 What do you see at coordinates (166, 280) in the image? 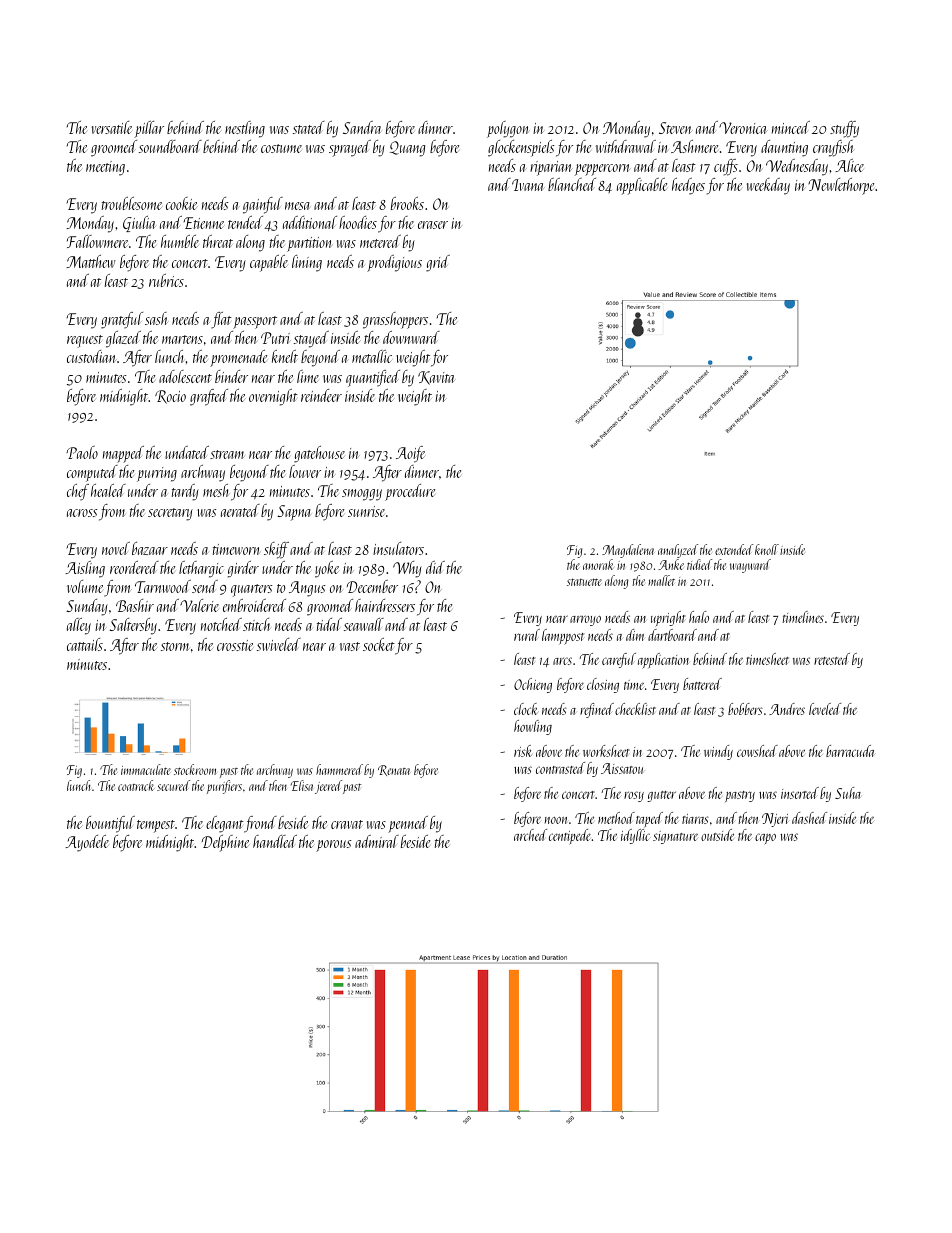
I see `rubrics` at bounding box center [166, 280].
